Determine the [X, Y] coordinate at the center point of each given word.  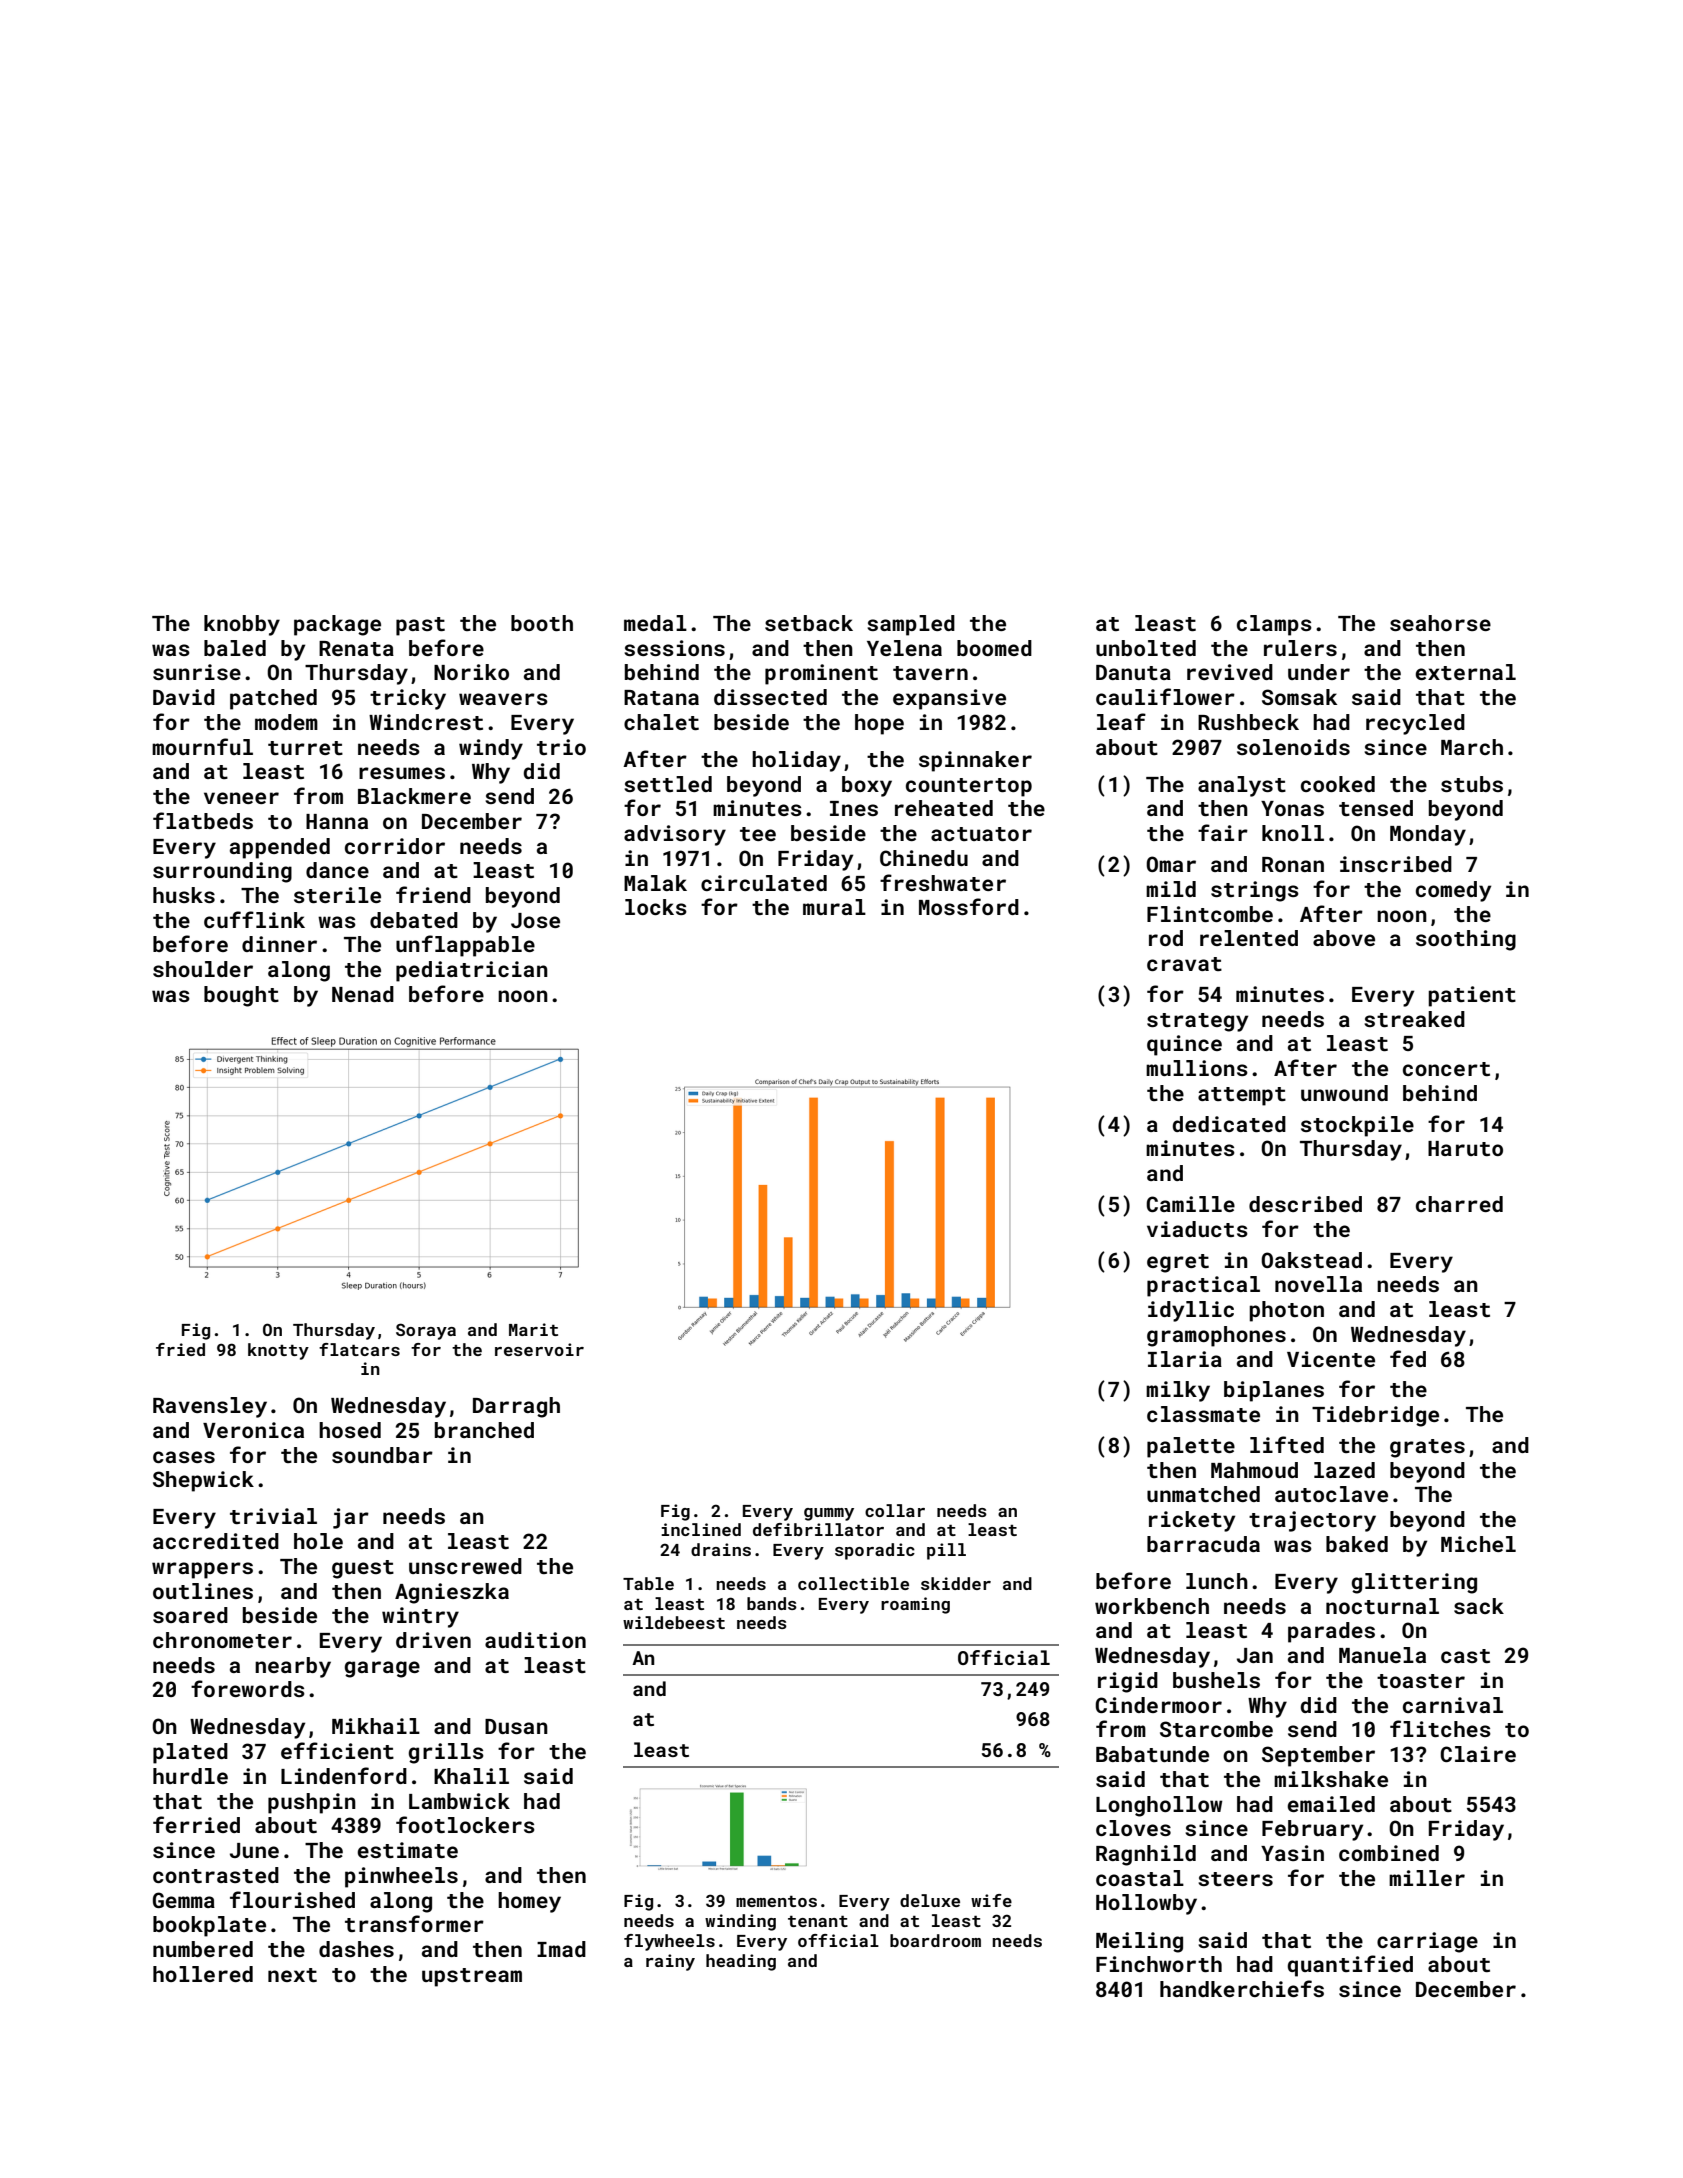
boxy [867, 786]
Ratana [661, 697]
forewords [248, 1688]
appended [280, 848]
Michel [1478, 1544]
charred [1459, 1204]
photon [1286, 1311]
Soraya [426, 1331]
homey [529, 1902]
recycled [1415, 724]
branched [484, 1430]
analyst [1242, 786]
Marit [533, 1329]
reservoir [539, 1349]
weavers [503, 699]
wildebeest [674, 1622]
